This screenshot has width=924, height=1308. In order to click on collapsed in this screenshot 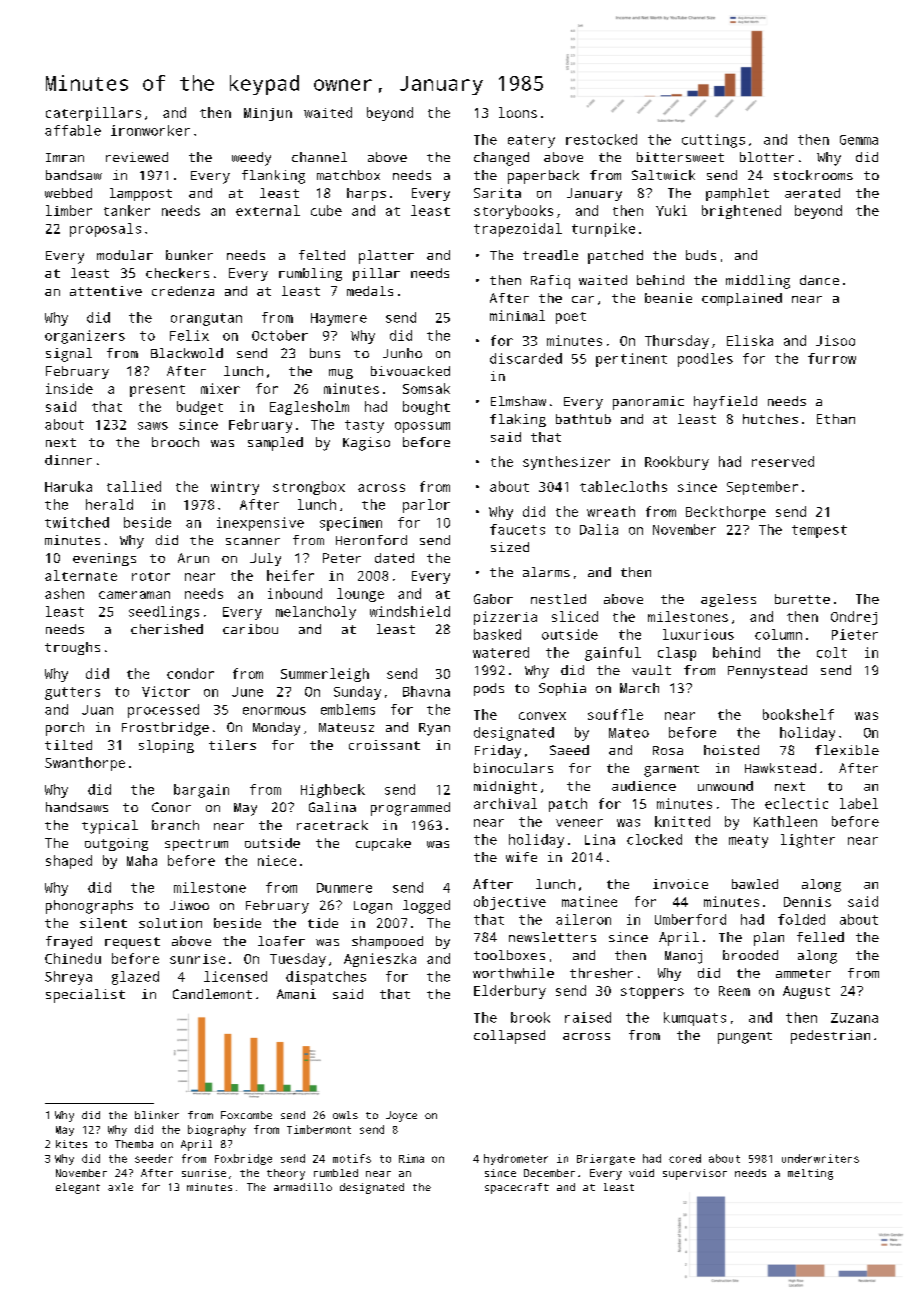, I will do `click(509, 1037)`.
